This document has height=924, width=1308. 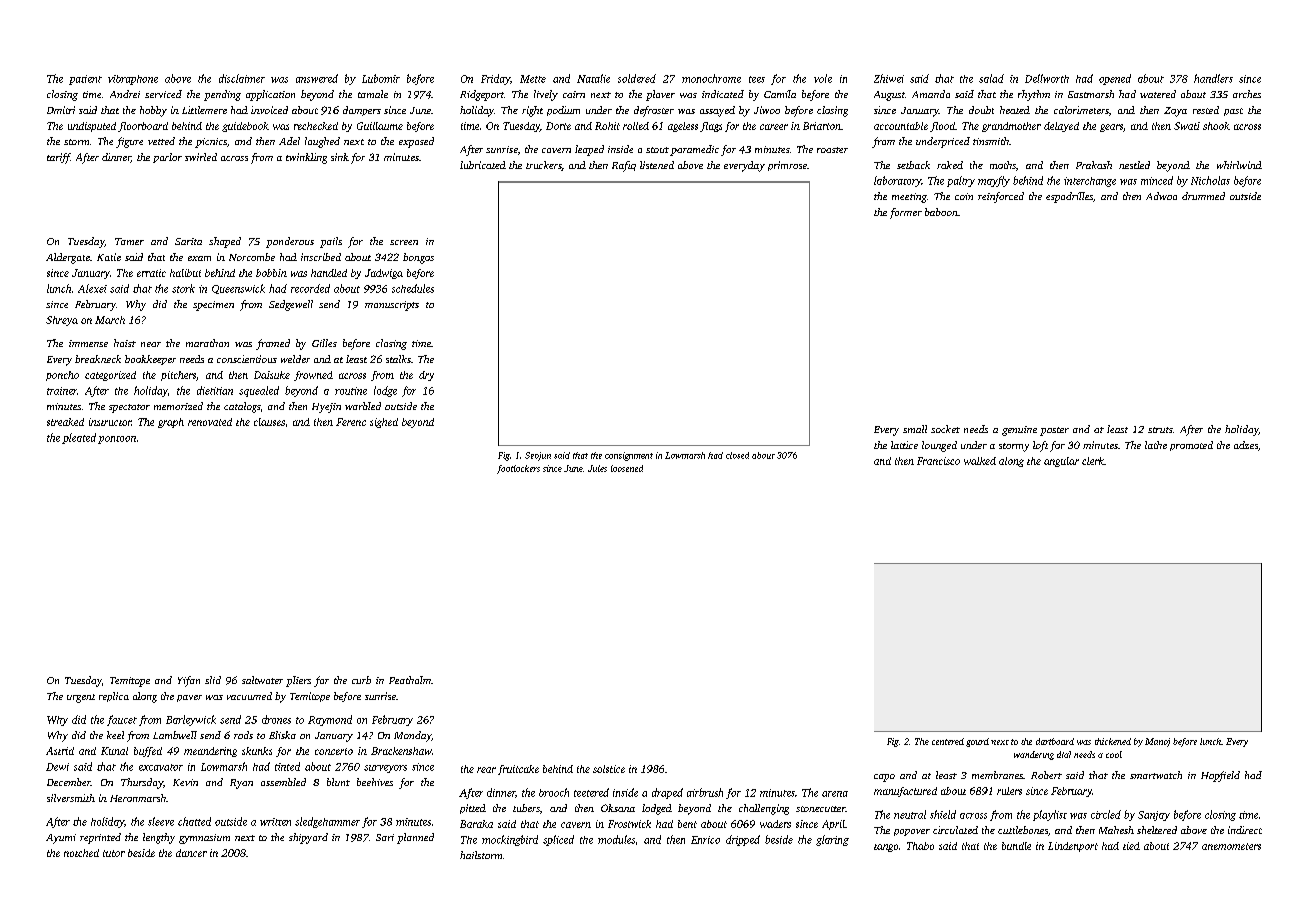 I want to click on Lubomir, so click(x=381, y=78).
